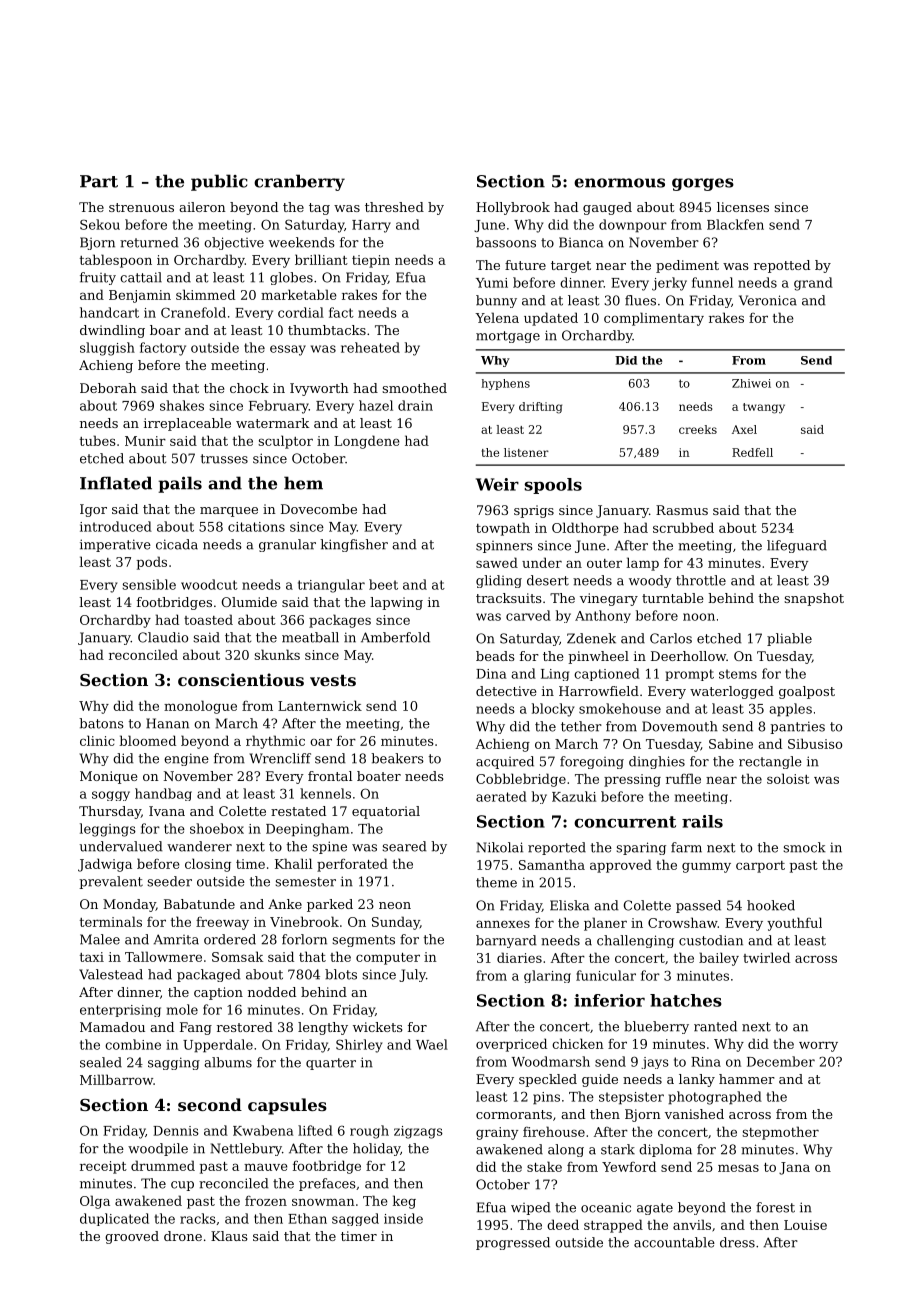  What do you see at coordinates (606, 975) in the document?
I see `funicular` at bounding box center [606, 975].
